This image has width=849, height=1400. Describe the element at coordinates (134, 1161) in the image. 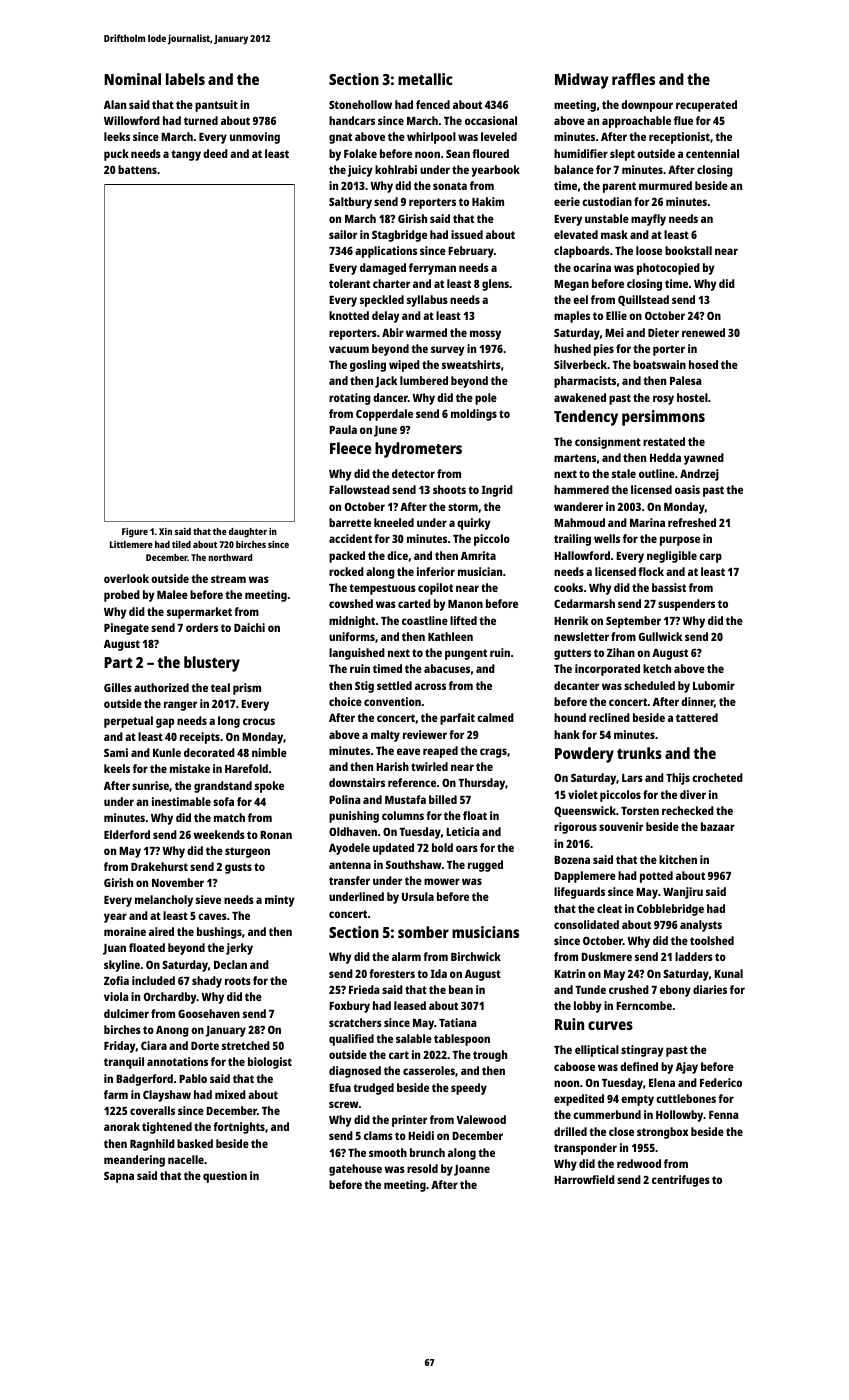

I see `meandering` at that location.
